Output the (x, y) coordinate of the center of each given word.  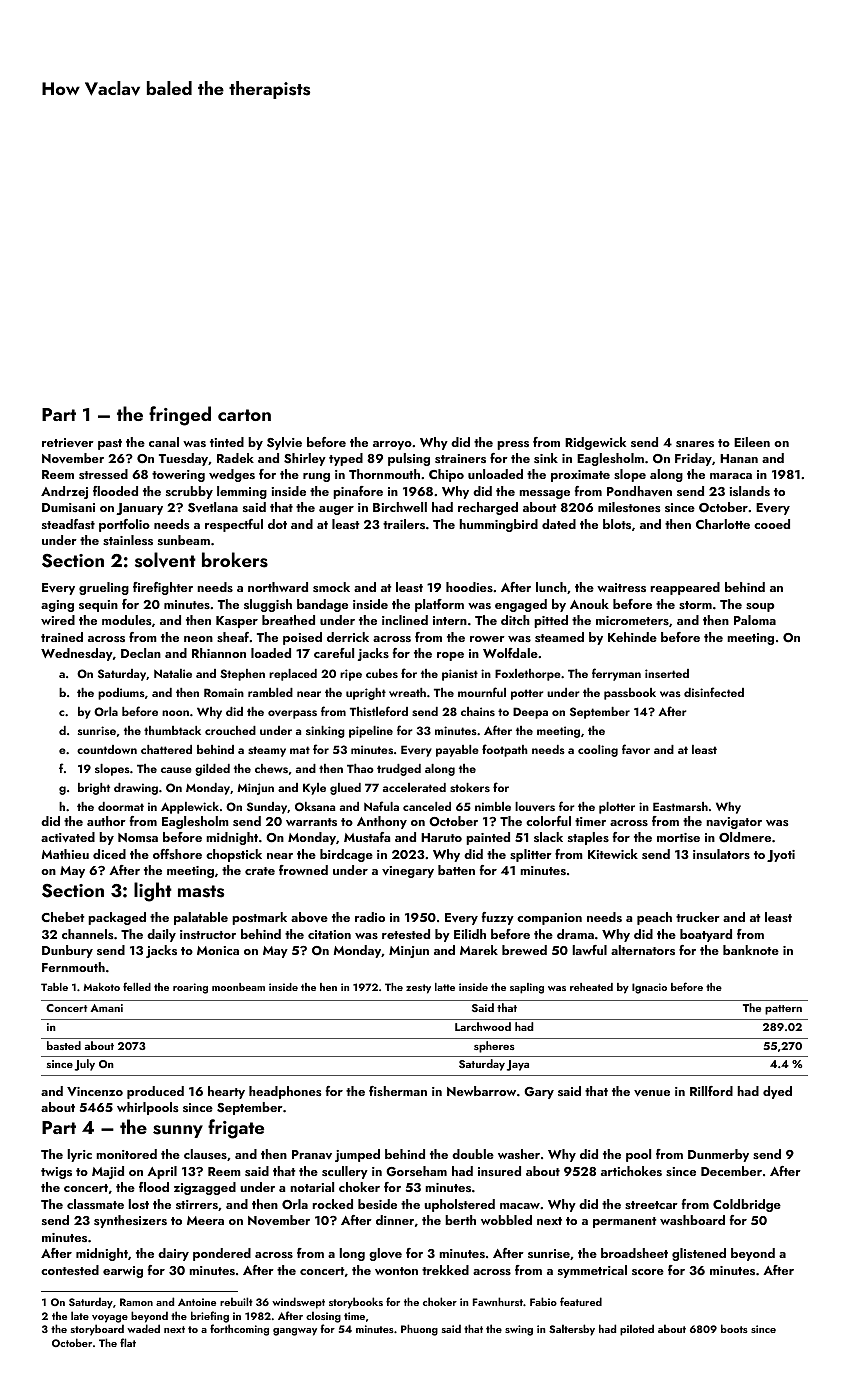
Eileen (752, 442)
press (513, 445)
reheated (591, 987)
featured (581, 1301)
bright (94, 789)
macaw (520, 1206)
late (80, 1315)
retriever (68, 443)
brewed (524, 950)
